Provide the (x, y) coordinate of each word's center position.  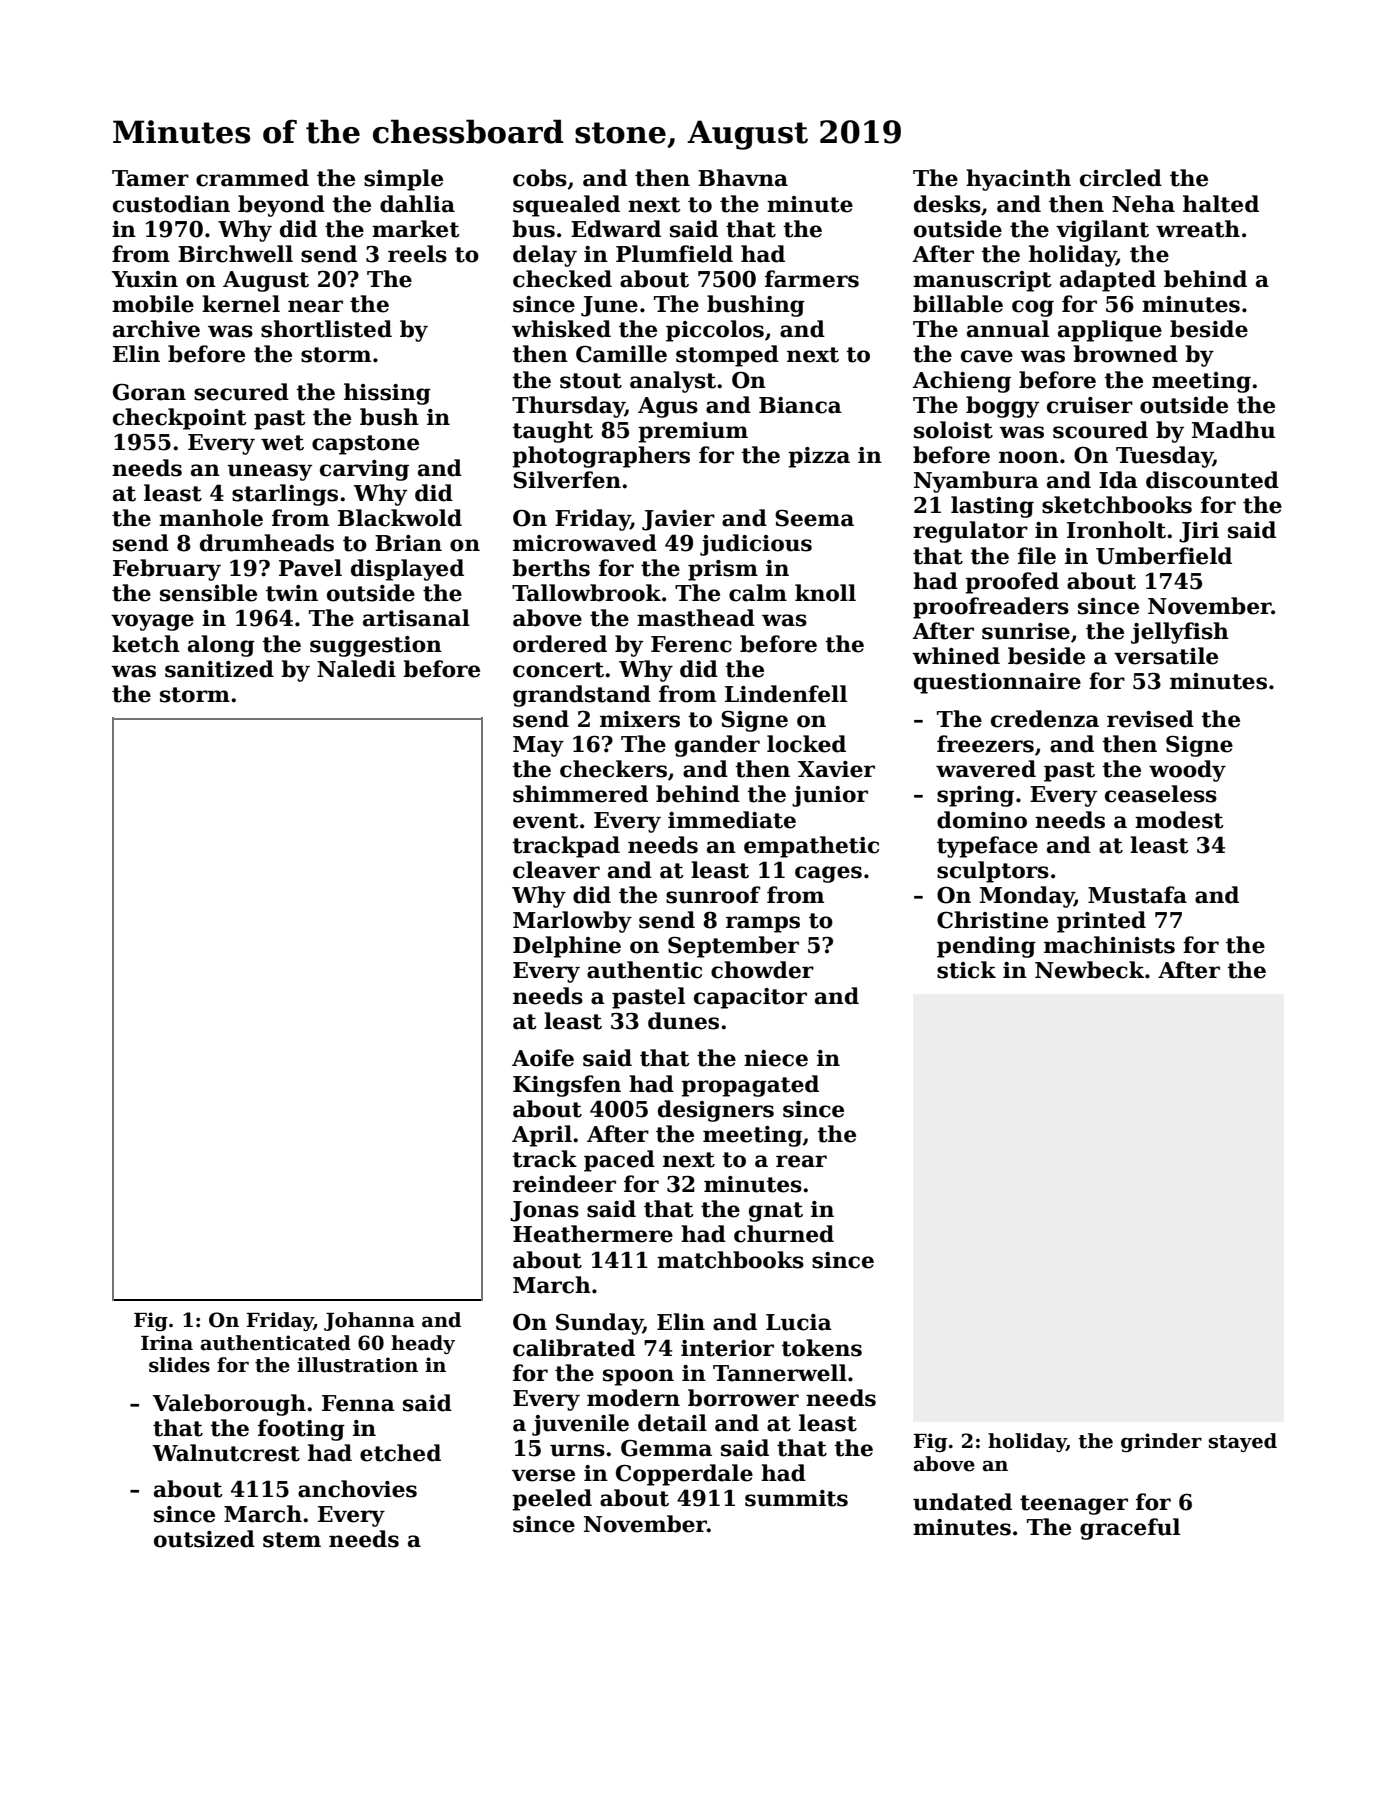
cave (987, 356)
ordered (560, 644)
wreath (1198, 229)
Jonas (544, 1211)
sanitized (219, 669)
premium (693, 432)
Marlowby (572, 922)
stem (292, 1540)
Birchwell (235, 254)
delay (545, 256)
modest (1179, 820)
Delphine (567, 947)
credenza (1045, 719)
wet (282, 443)
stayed (1243, 1442)
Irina (167, 1343)
